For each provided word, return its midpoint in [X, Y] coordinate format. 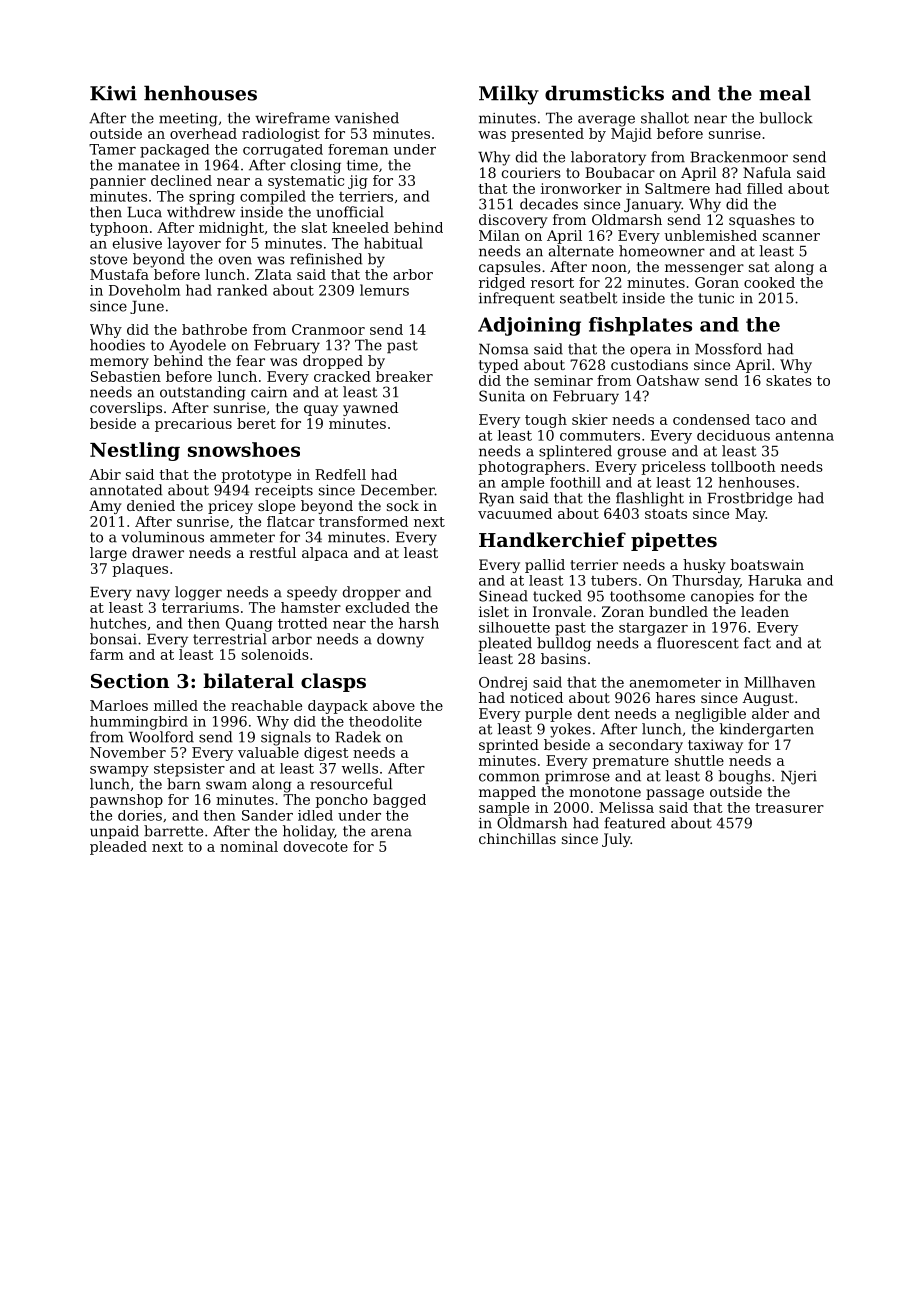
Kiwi [113, 93]
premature [630, 762]
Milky [509, 95]
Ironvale [562, 611]
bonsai [113, 639]
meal [785, 93]
